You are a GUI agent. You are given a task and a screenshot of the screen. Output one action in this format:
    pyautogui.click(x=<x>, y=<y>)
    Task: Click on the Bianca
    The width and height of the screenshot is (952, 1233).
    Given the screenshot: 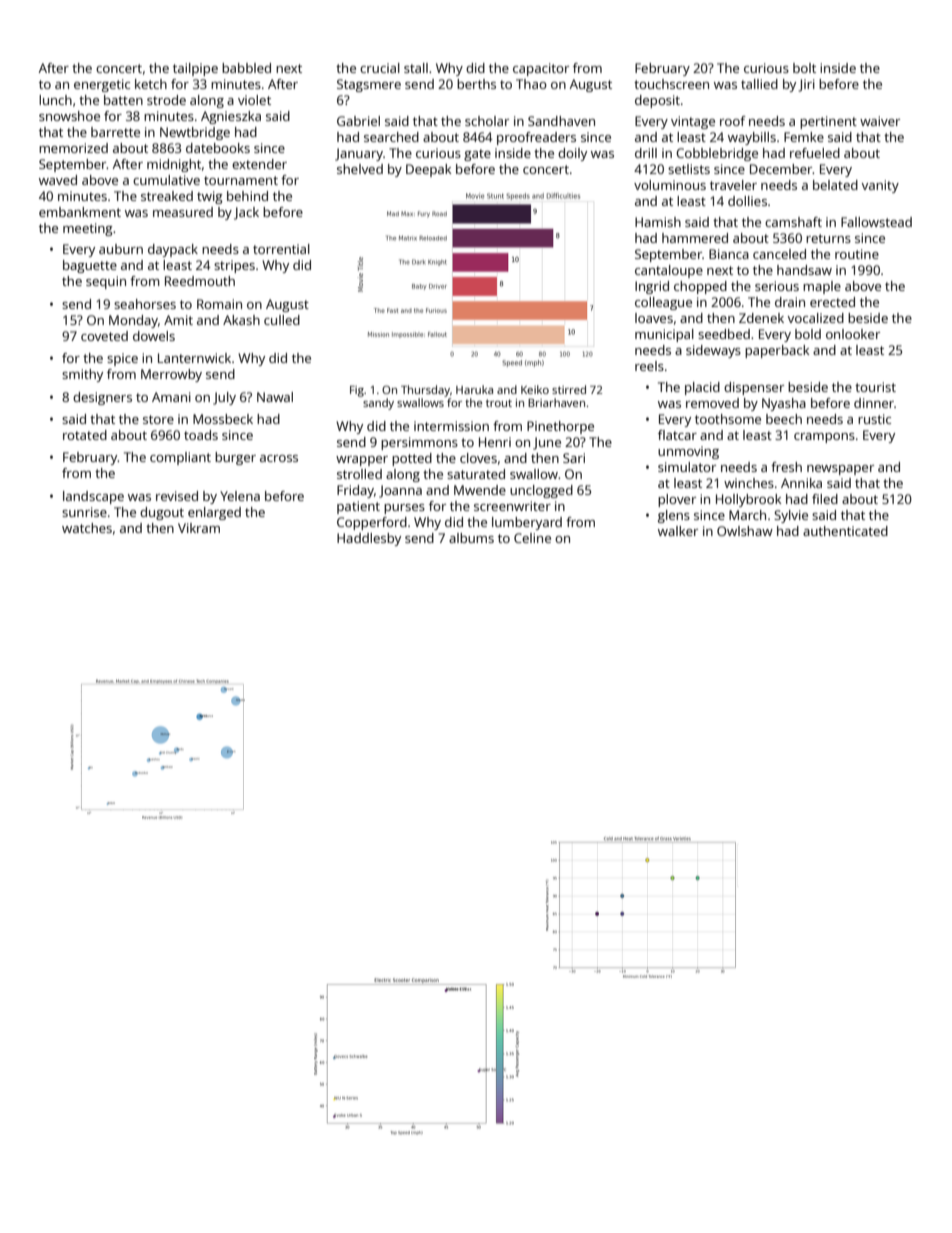 What is the action you would take?
    pyautogui.click(x=729, y=254)
